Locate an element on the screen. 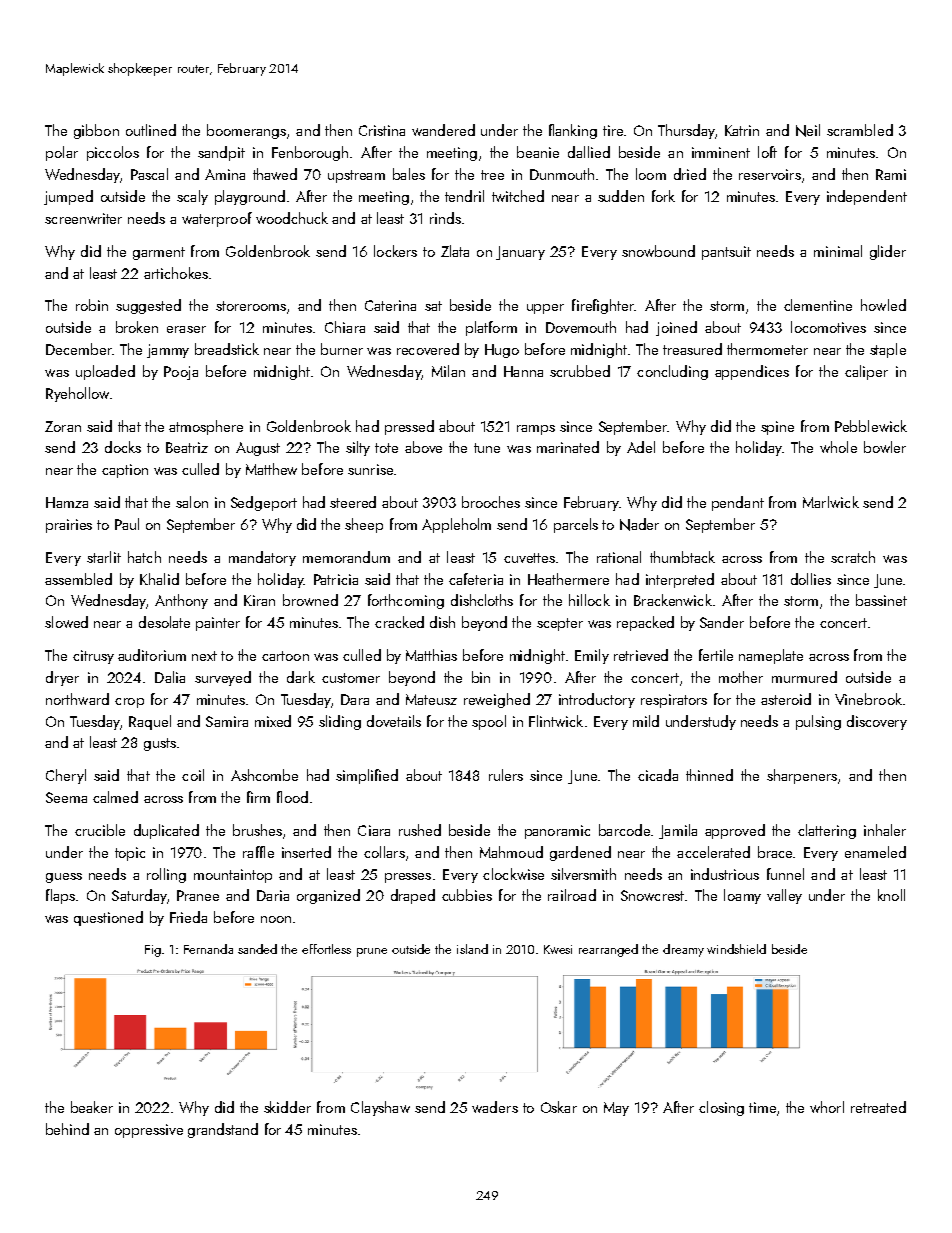 The width and height of the screenshot is (952, 1233). appendices is located at coordinates (752, 372).
